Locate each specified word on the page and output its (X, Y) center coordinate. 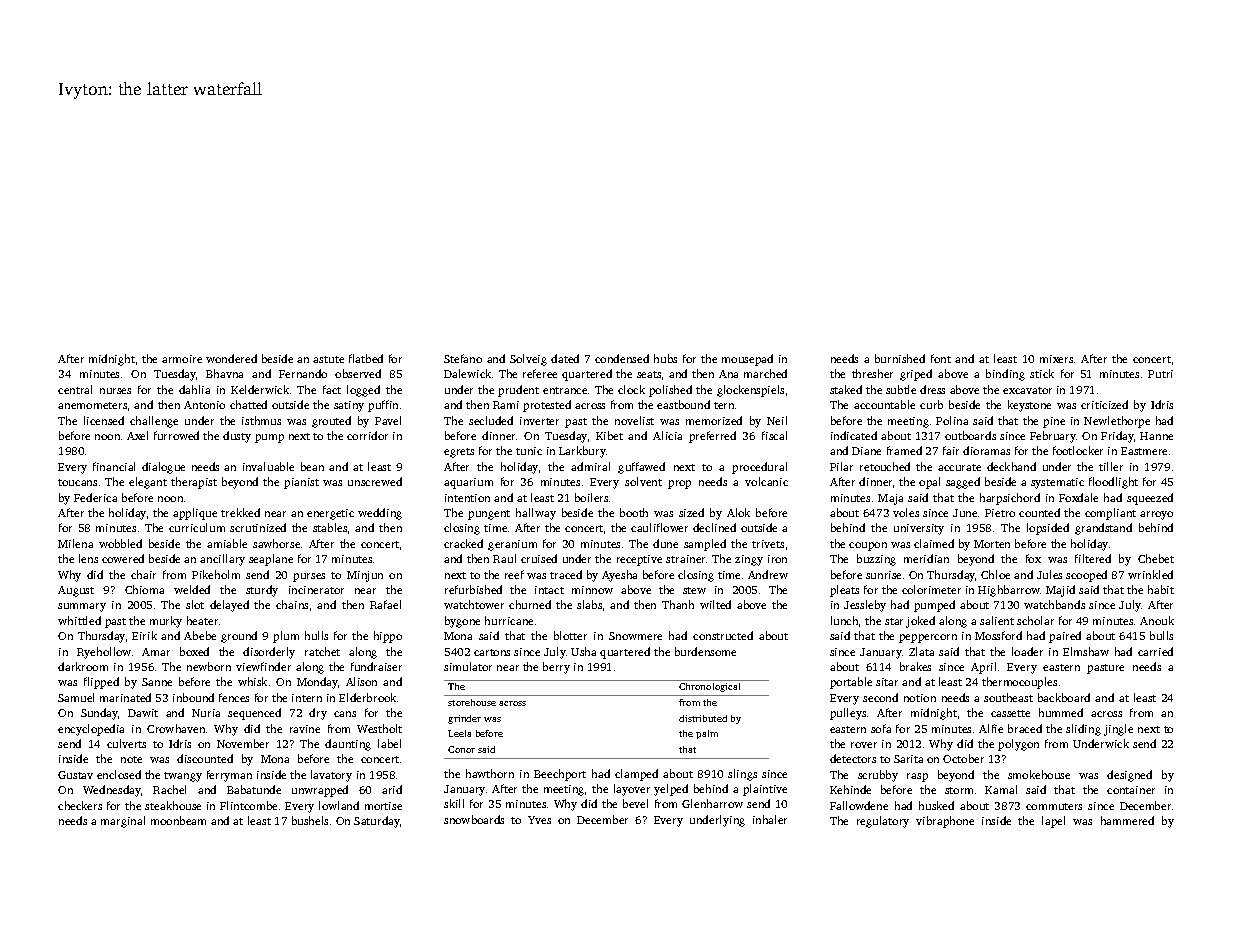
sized (691, 512)
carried (1155, 651)
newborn (209, 666)
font (941, 358)
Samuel (76, 697)
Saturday (377, 822)
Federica (95, 497)
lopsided (1048, 529)
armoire (182, 359)
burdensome (705, 651)
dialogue (163, 468)
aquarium (468, 483)
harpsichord (1010, 499)
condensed (622, 358)
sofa (881, 728)
